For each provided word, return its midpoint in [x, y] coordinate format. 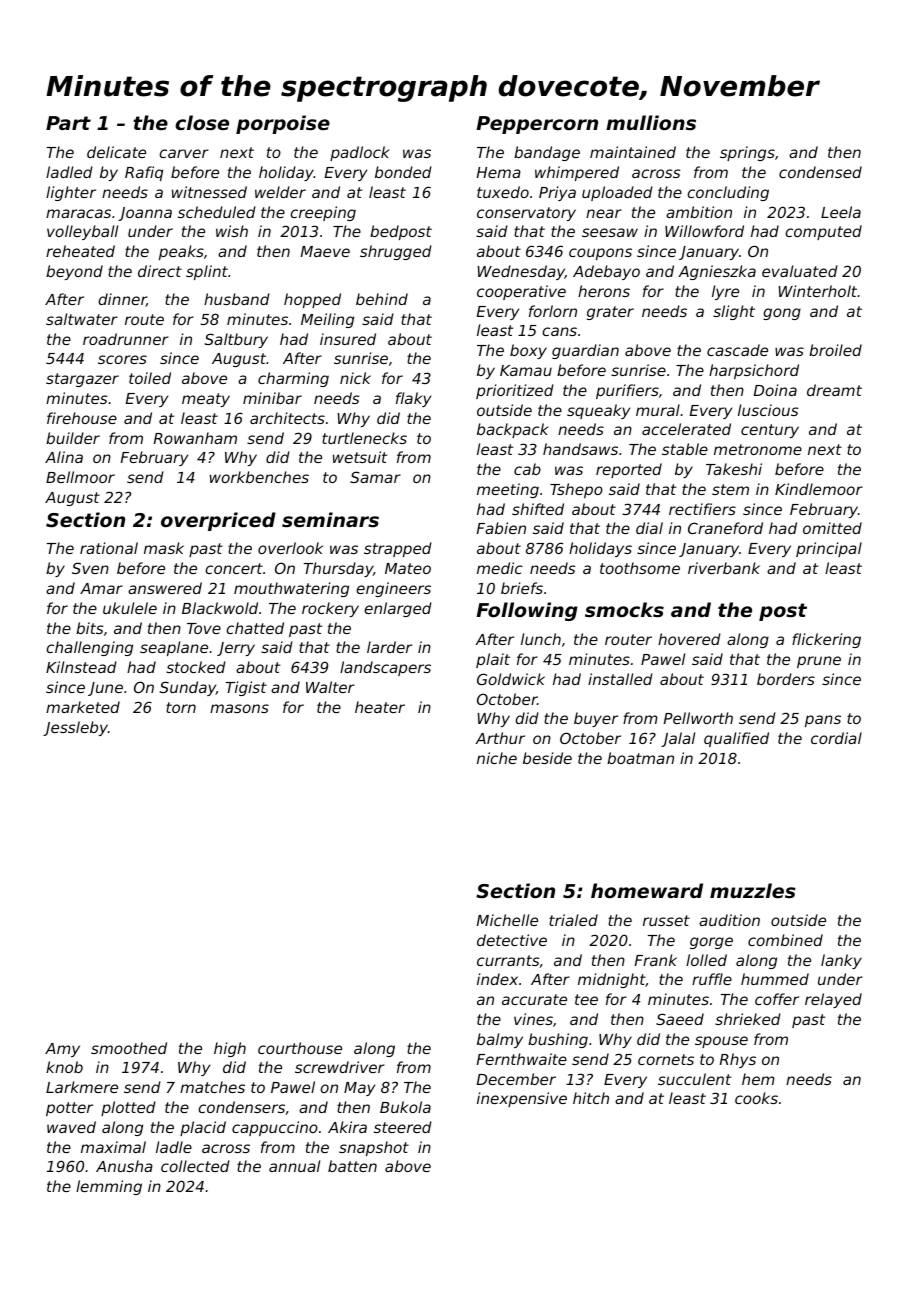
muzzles [753, 891]
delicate [116, 152]
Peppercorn [537, 125]
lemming [109, 1187]
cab [527, 469]
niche [497, 758]
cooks [756, 1098]
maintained [633, 152]
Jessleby [75, 728]
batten [352, 1166]
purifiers [627, 391]
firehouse [82, 418]
